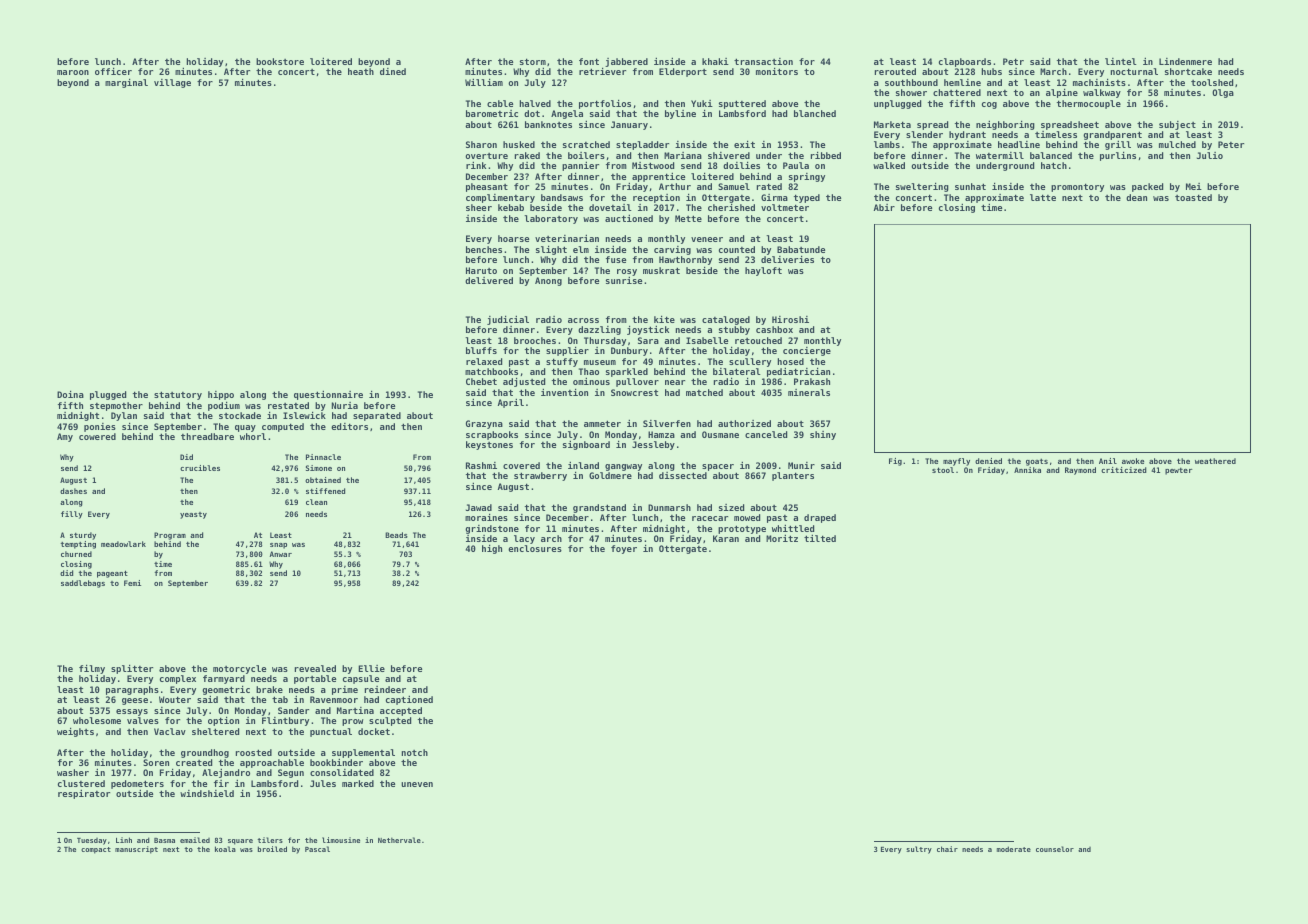 This page has height=924, width=1308. Describe the element at coordinates (200, 468) in the page. I see `crucibles` at that location.
